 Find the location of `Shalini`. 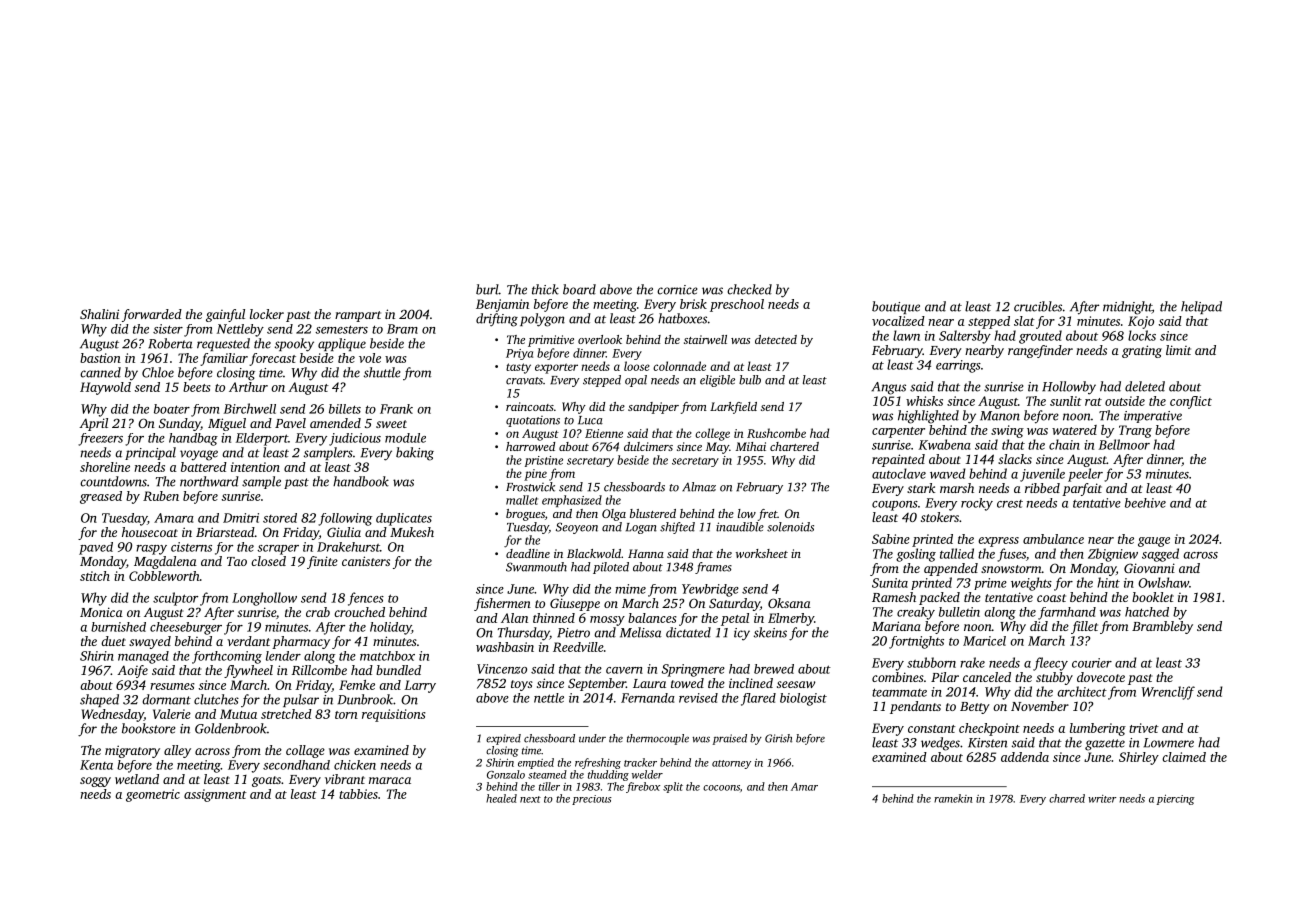

Shalini is located at coordinates (99, 314).
